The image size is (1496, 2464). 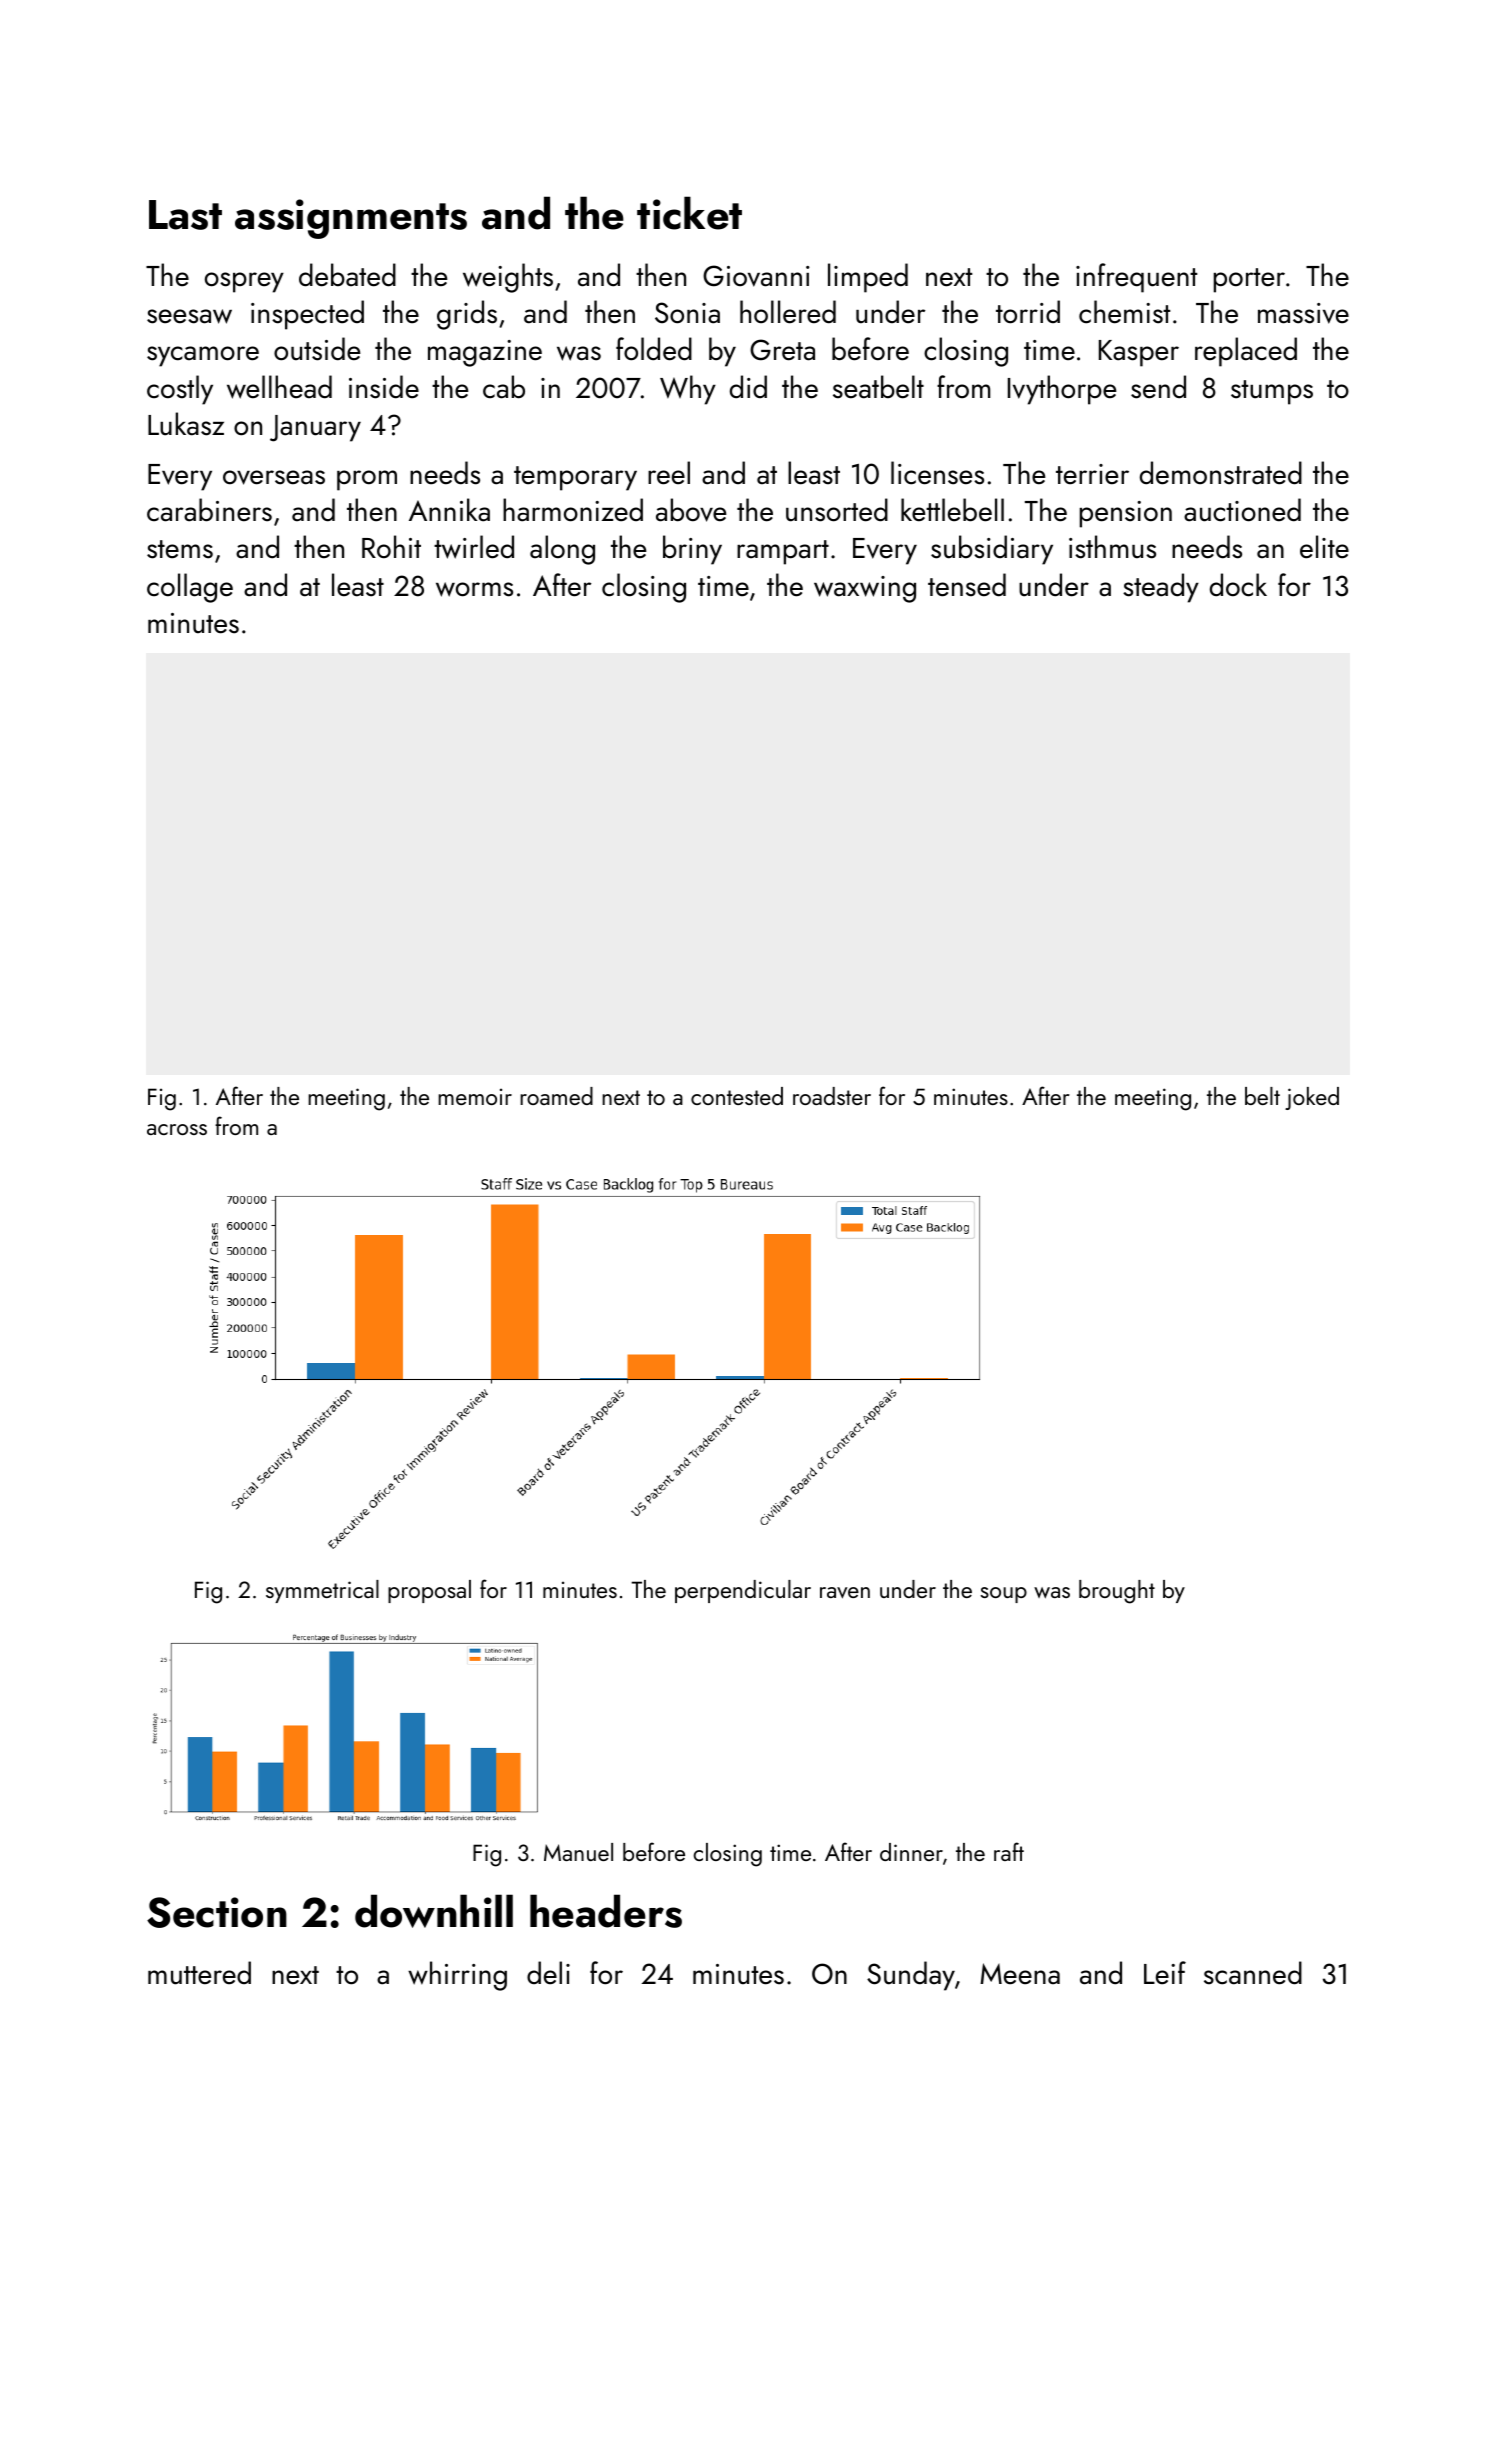 I want to click on soup, so click(x=1004, y=1595).
